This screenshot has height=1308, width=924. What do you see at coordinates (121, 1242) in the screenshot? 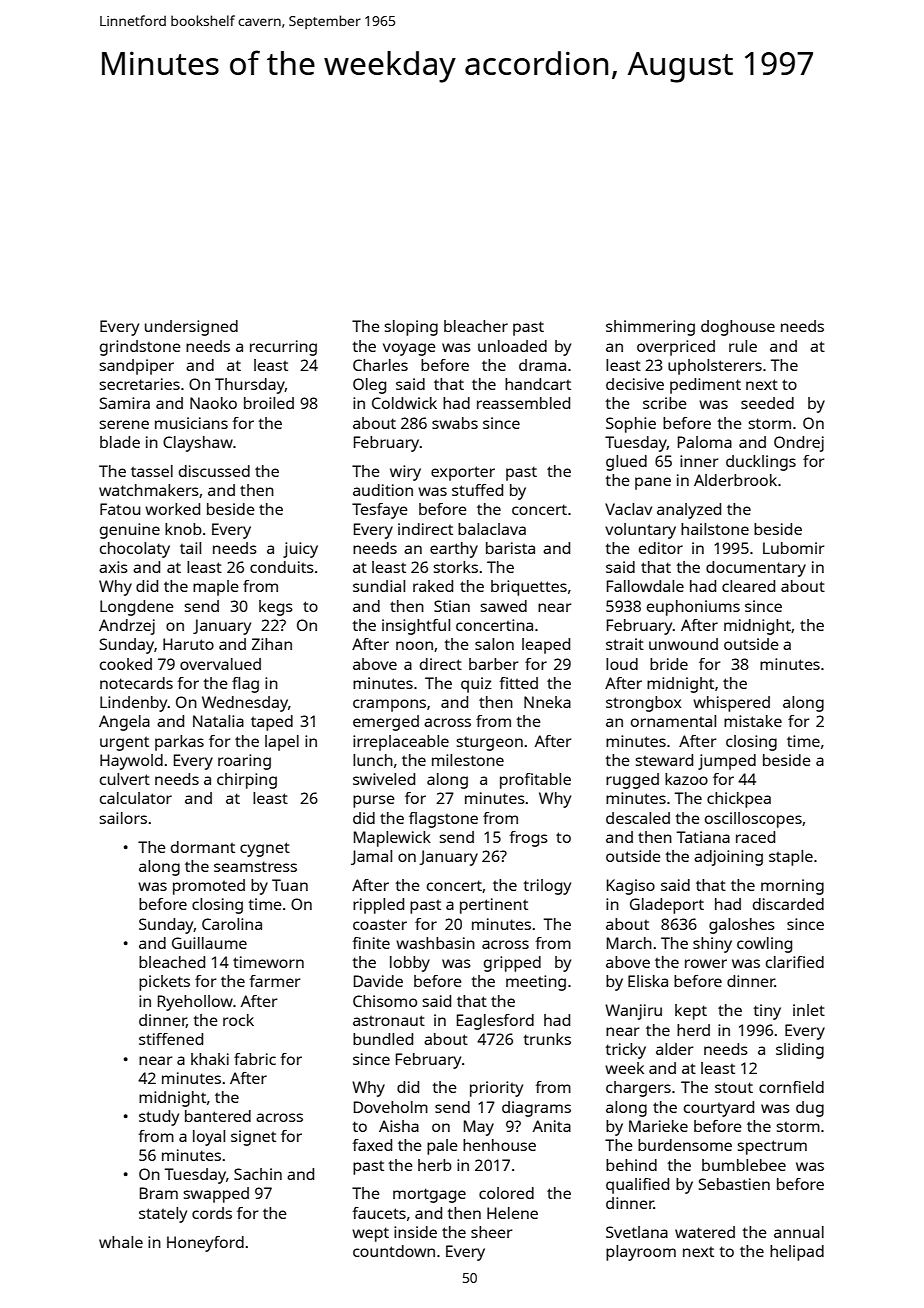
I see `whale` at bounding box center [121, 1242].
